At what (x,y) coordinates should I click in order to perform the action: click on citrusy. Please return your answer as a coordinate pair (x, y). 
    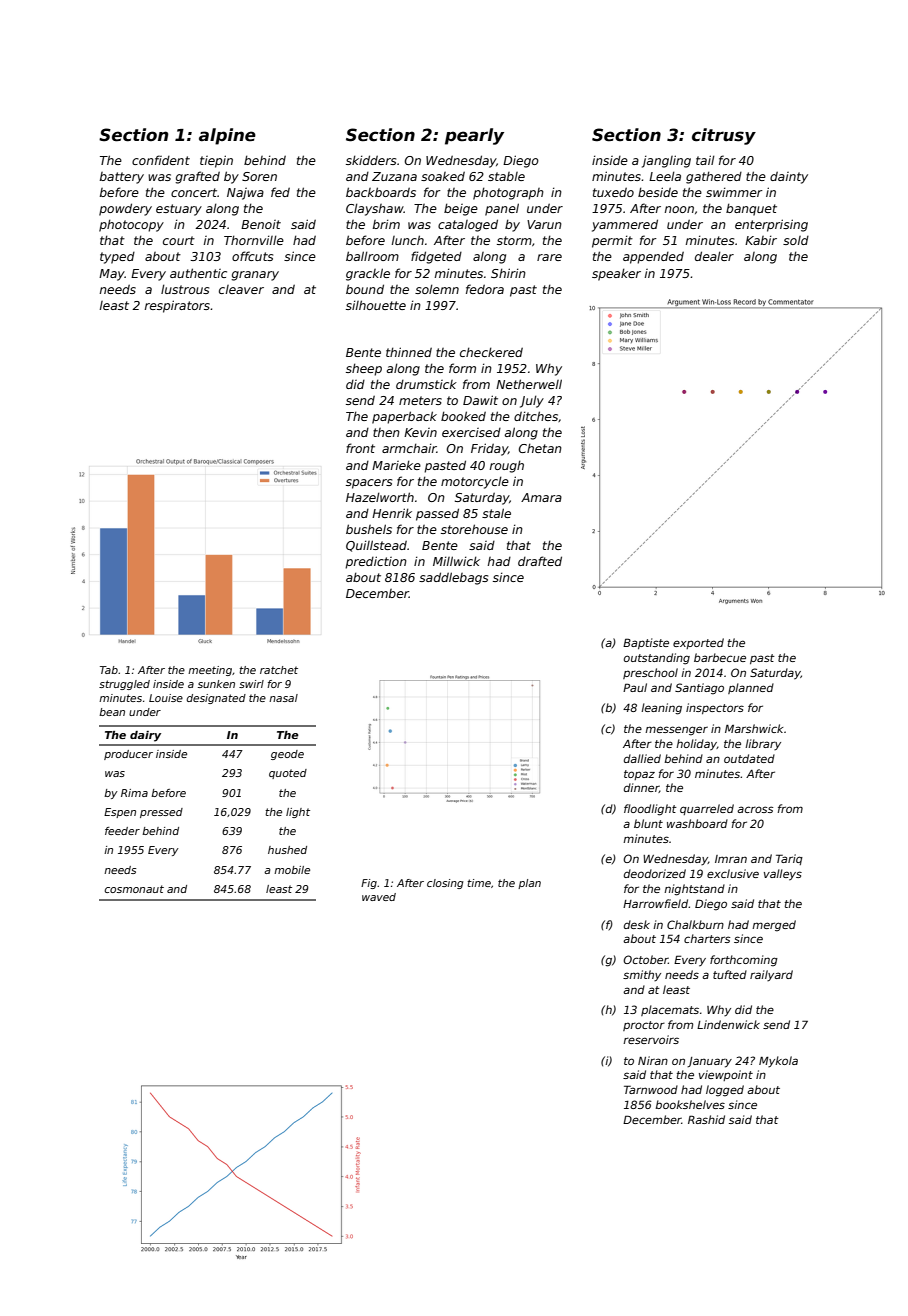
    Looking at the image, I should click on (724, 136).
